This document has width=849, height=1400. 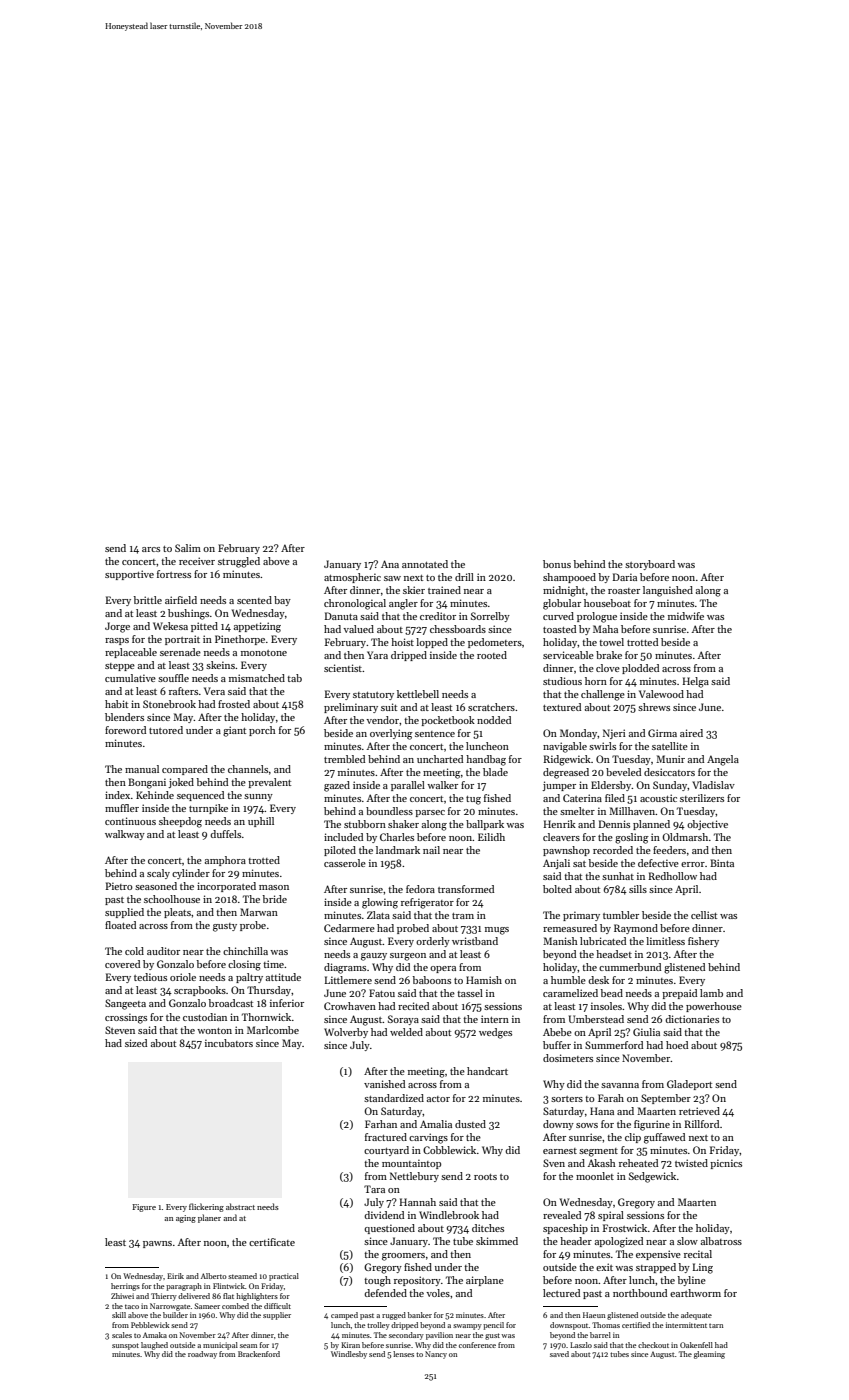 I want to click on chinchilla, so click(x=245, y=951).
